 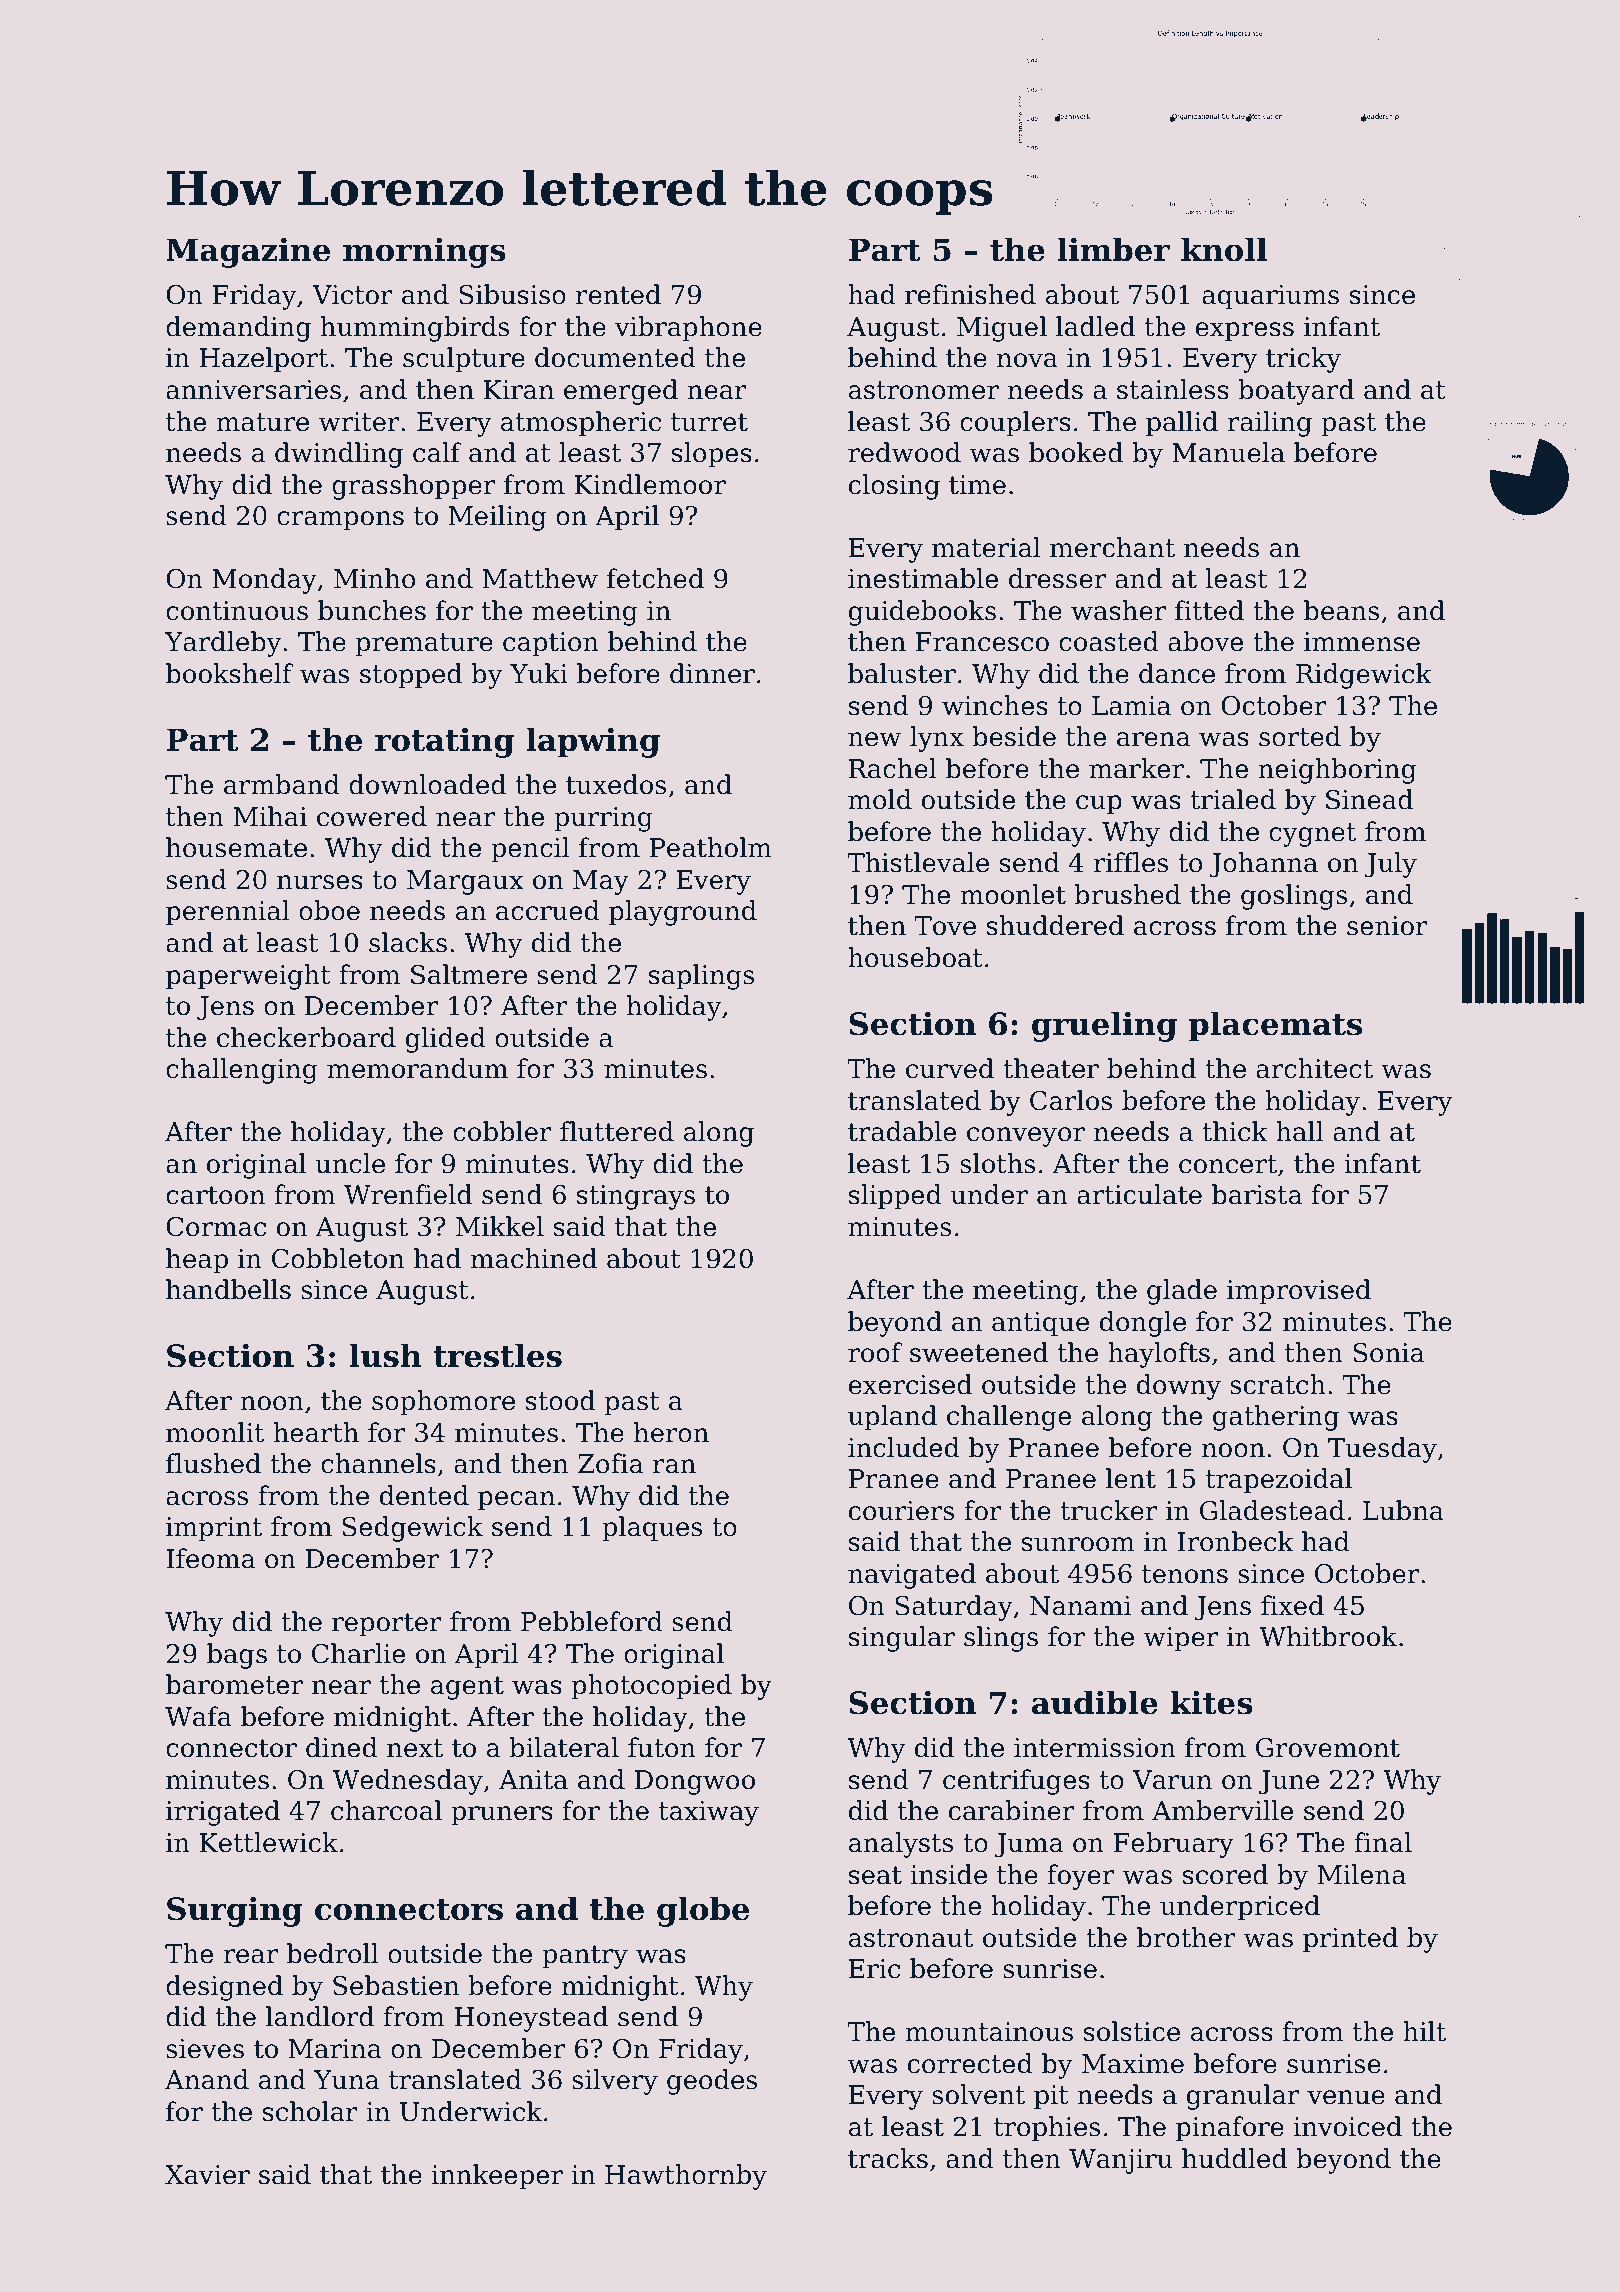 What do you see at coordinates (396, 1985) in the document?
I see `Sebastien` at bounding box center [396, 1985].
